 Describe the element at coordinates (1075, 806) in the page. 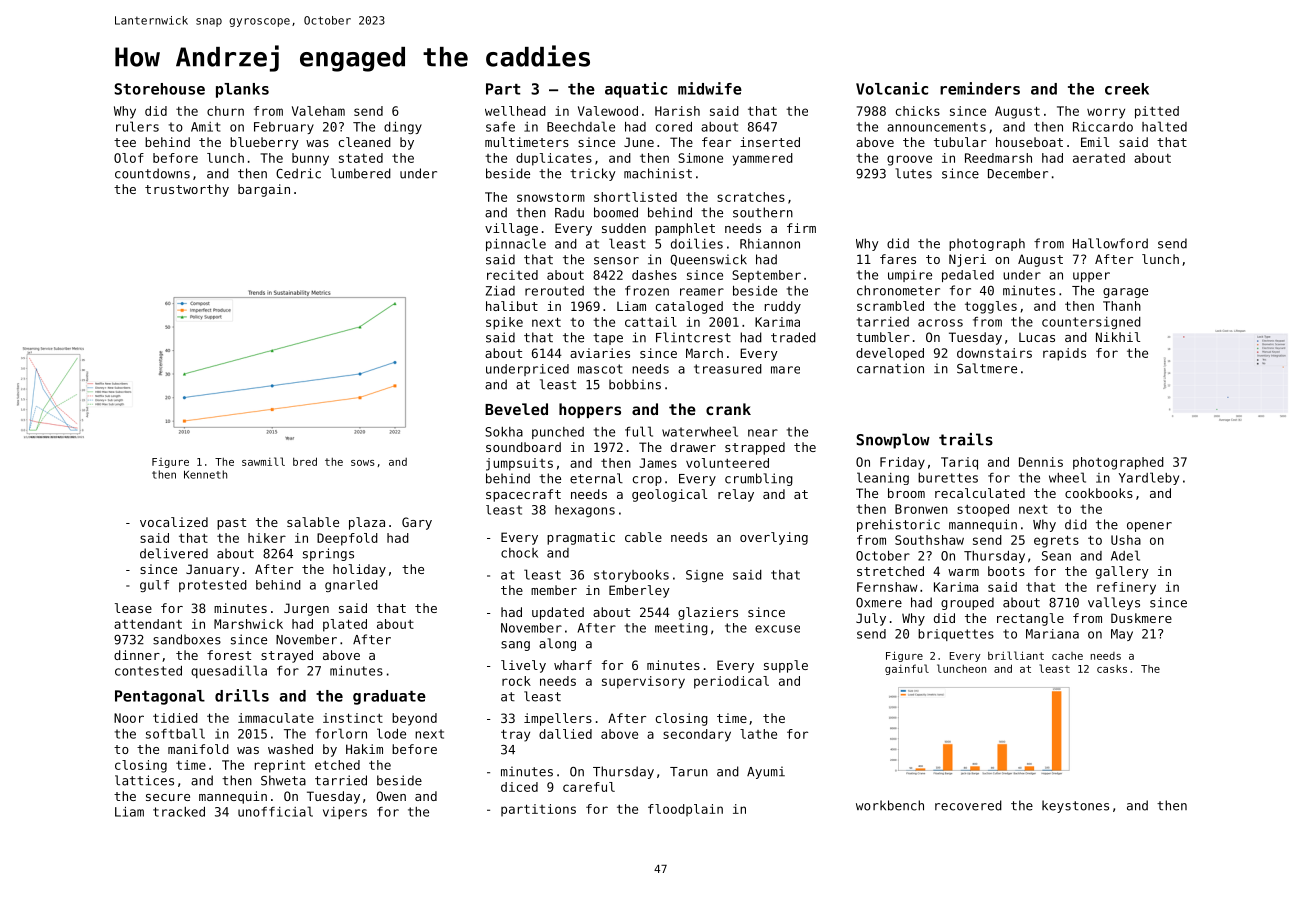

I see `keystones` at that location.
